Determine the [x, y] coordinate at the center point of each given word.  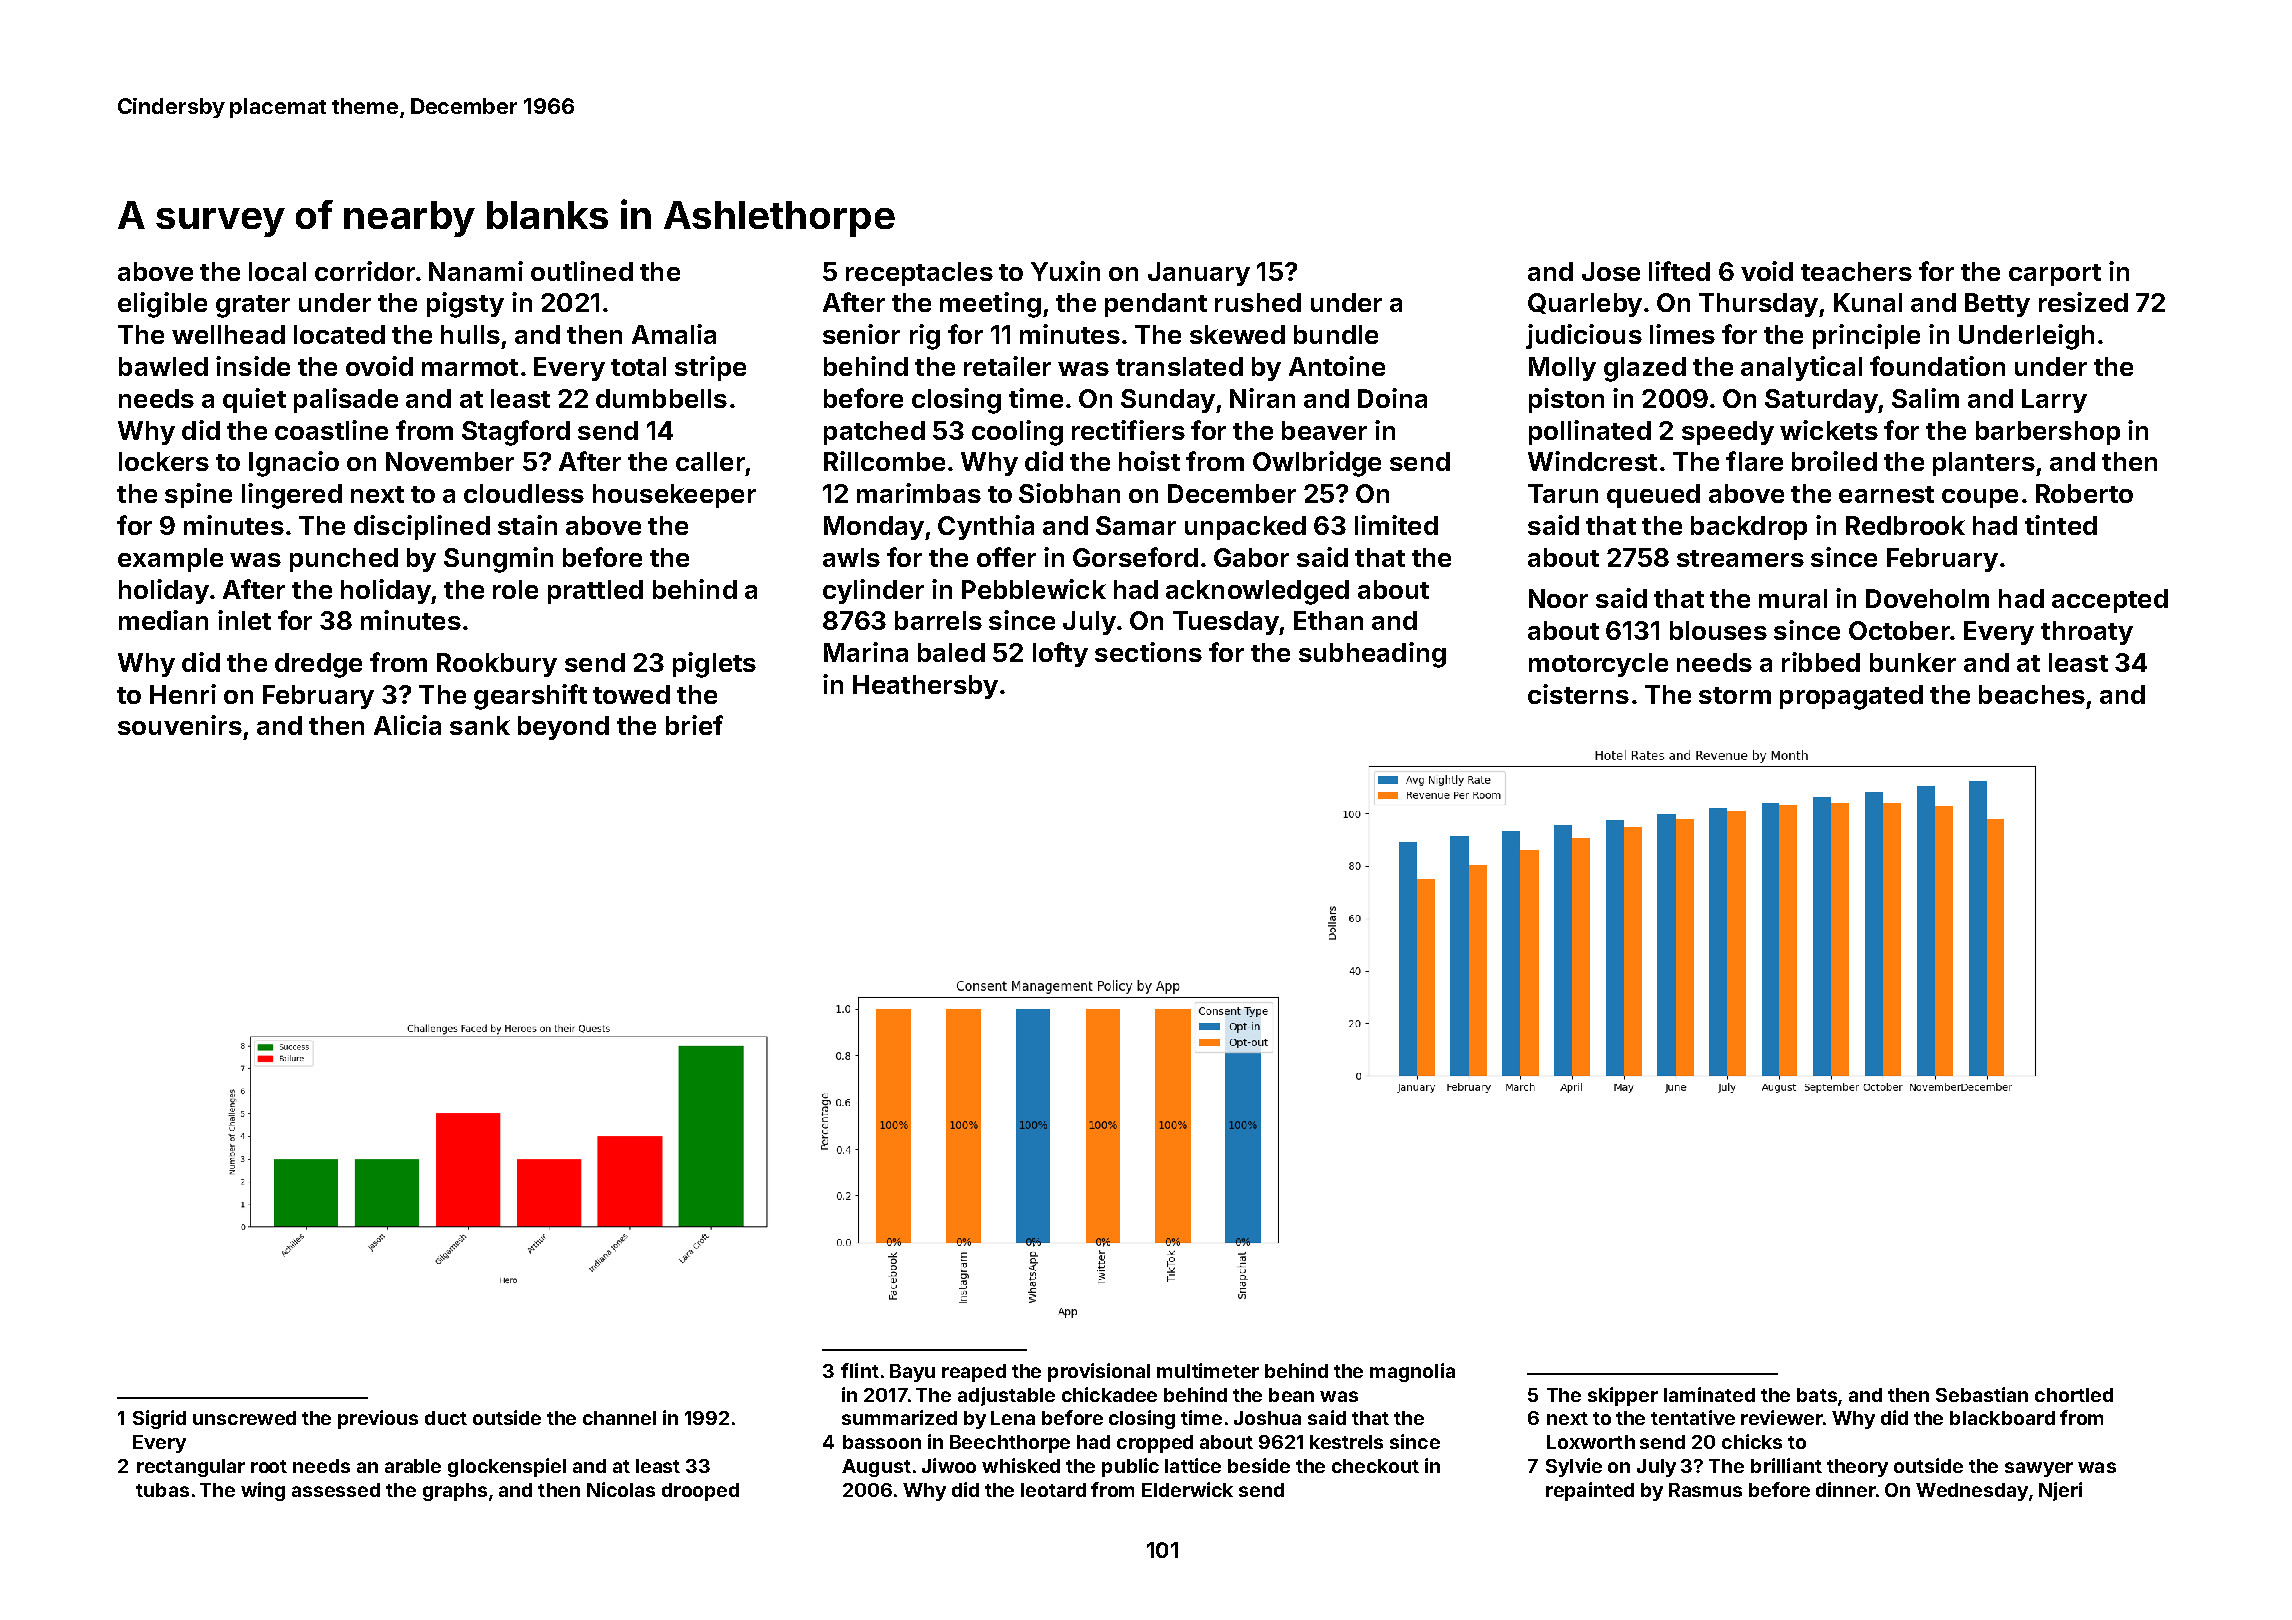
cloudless [524, 493]
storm [1735, 695]
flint [860, 1370]
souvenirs [180, 725]
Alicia [407, 725]
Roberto [2084, 493]
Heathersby [925, 687]
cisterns [1578, 694]
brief [694, 725]
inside [253, 366]
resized [2083, 302]
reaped [974, 1373]
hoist [1149, 461]
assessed [336, 1490]
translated [1179, 366]
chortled [2074, 1395]
